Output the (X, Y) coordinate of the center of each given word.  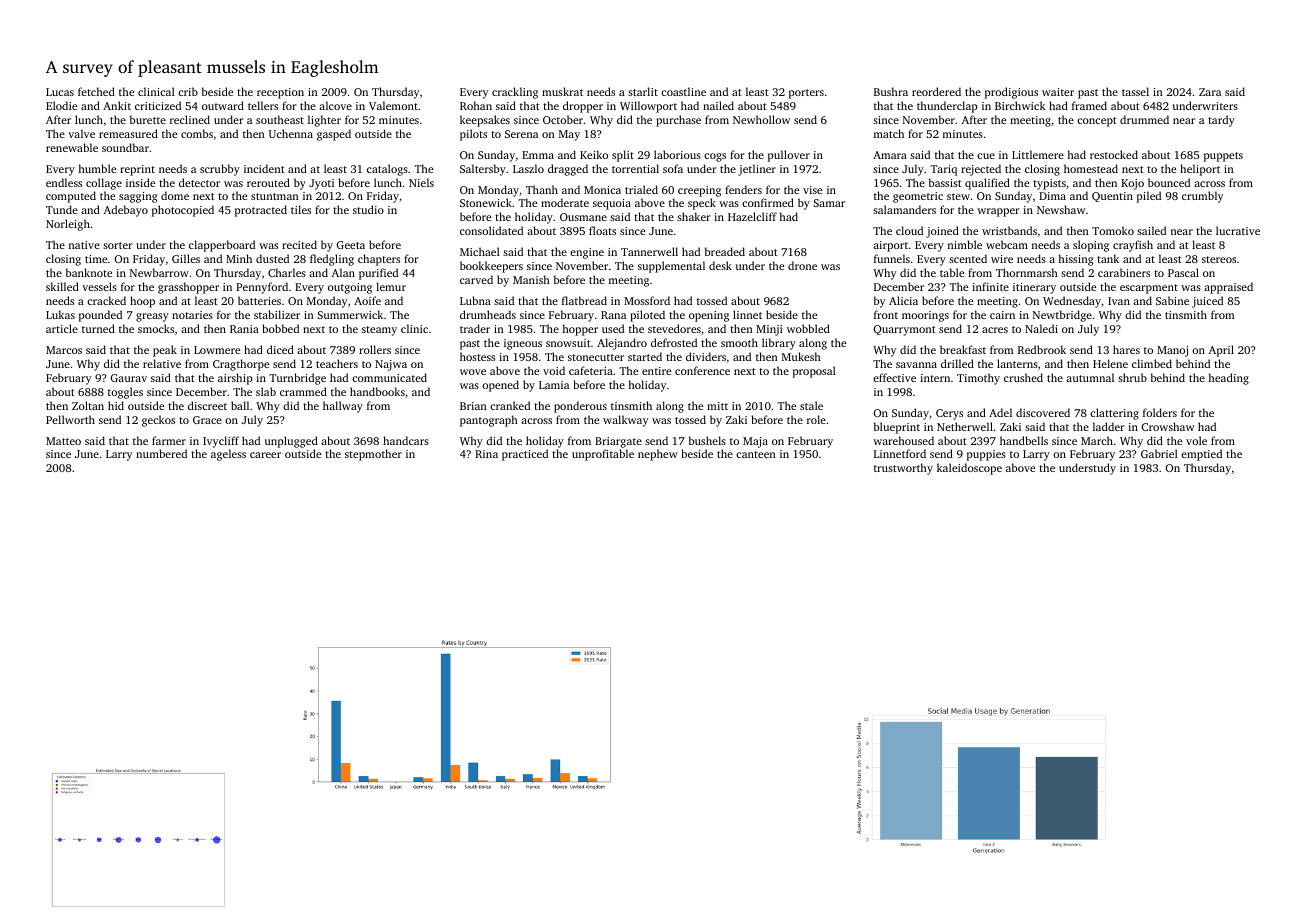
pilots (473, 135)
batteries (259, 300)
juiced (1207, 302)
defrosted (674, 342)
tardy (1221, 121)
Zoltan (88, 405)
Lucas (60, 92)
